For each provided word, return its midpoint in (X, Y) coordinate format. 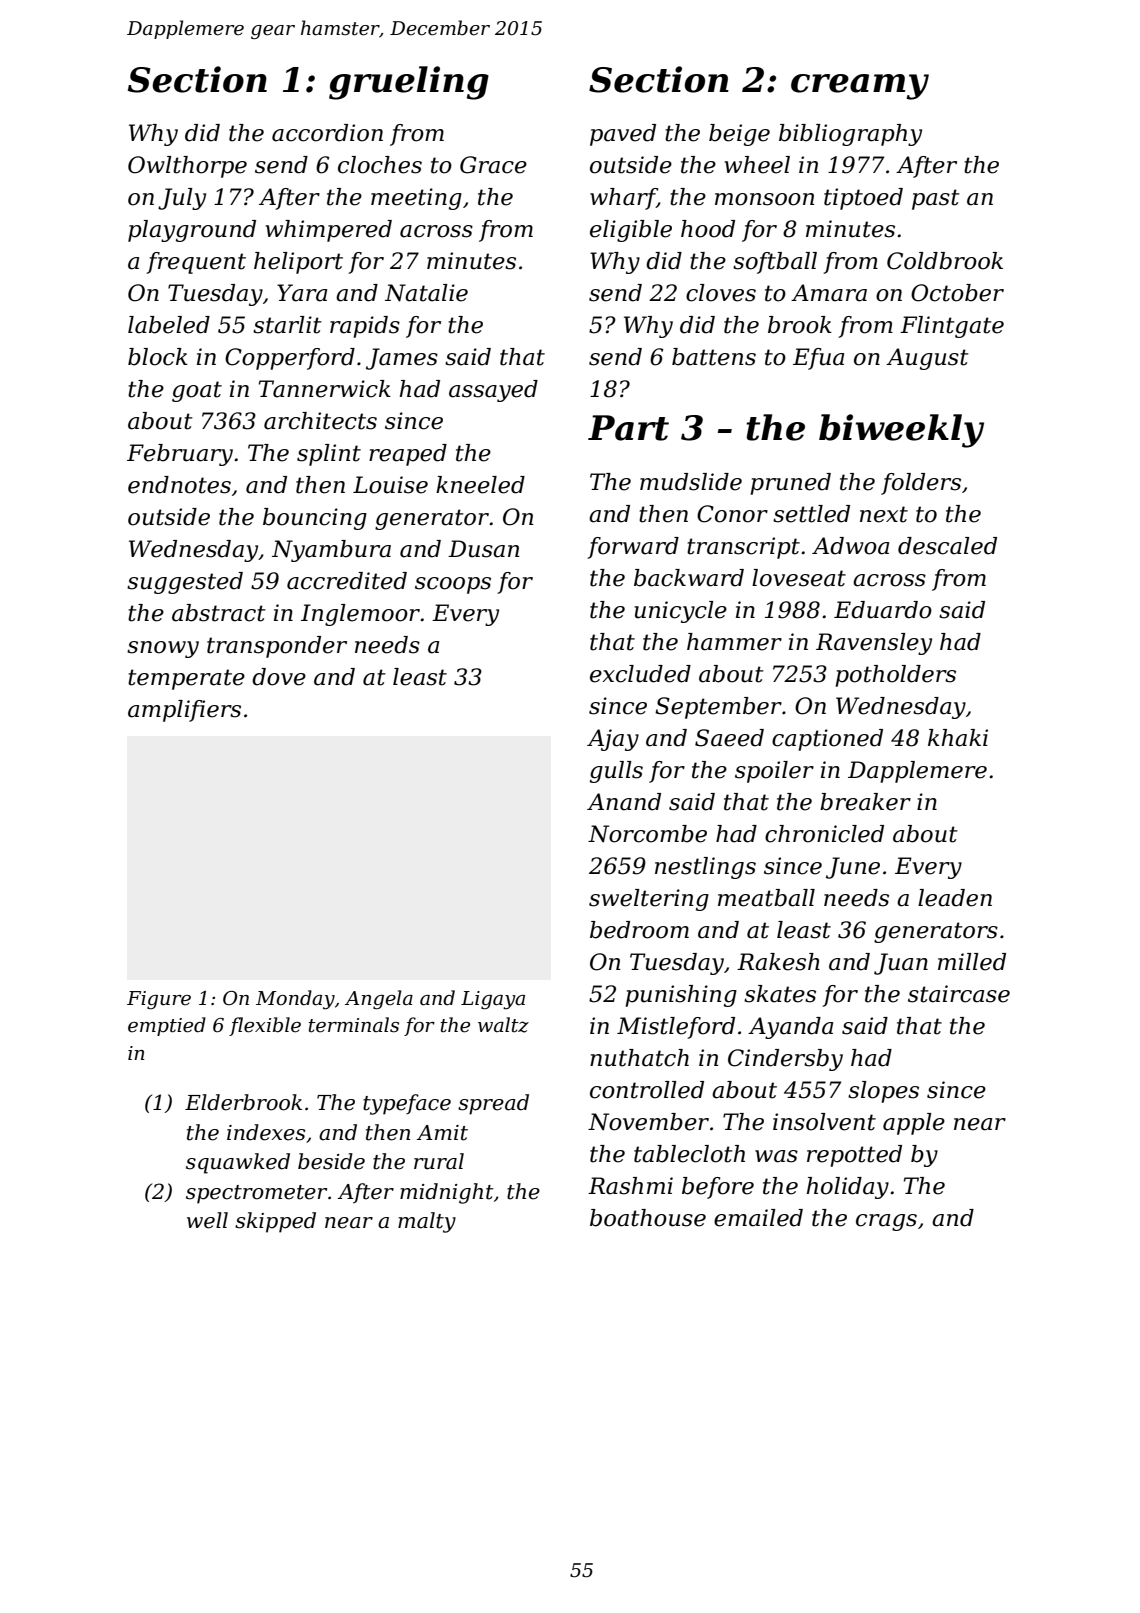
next (884, 514)
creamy (860, 87)
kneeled (480, 485)
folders (921, 484)
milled (972, 962)
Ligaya (493, 1000)
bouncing (315, 519)
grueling (409, 83)
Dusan (483, 549)
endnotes (179, 485)
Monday (295, 1000)
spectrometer (256, 1194)
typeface (407, 1104)
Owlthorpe (187, 167)
